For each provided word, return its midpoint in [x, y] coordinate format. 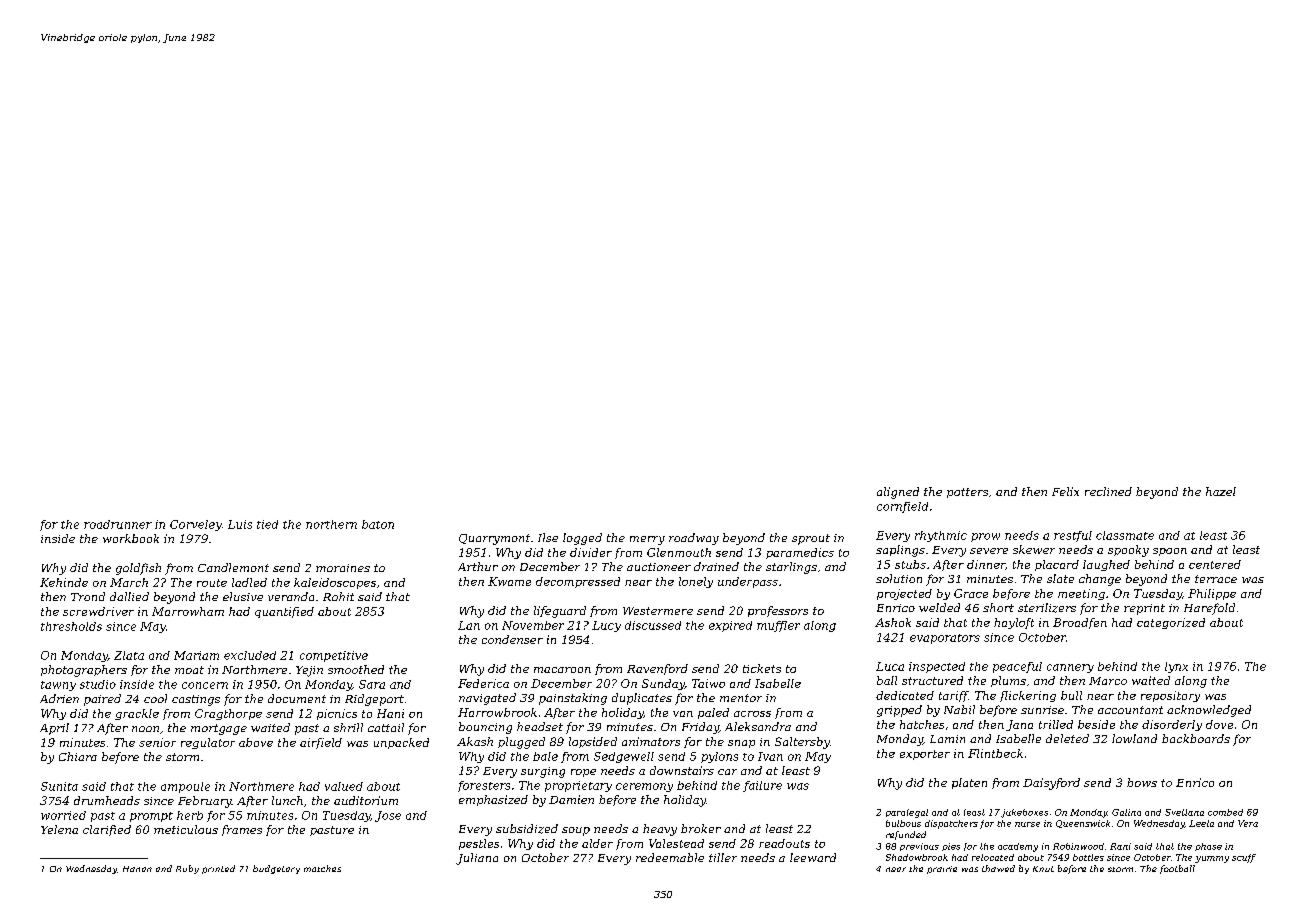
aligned [898, 493]
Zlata [129, 655]
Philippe [1212, 594]
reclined [1108, 491]
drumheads [107, 800]
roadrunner [118, 524]
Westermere [658, 611]
